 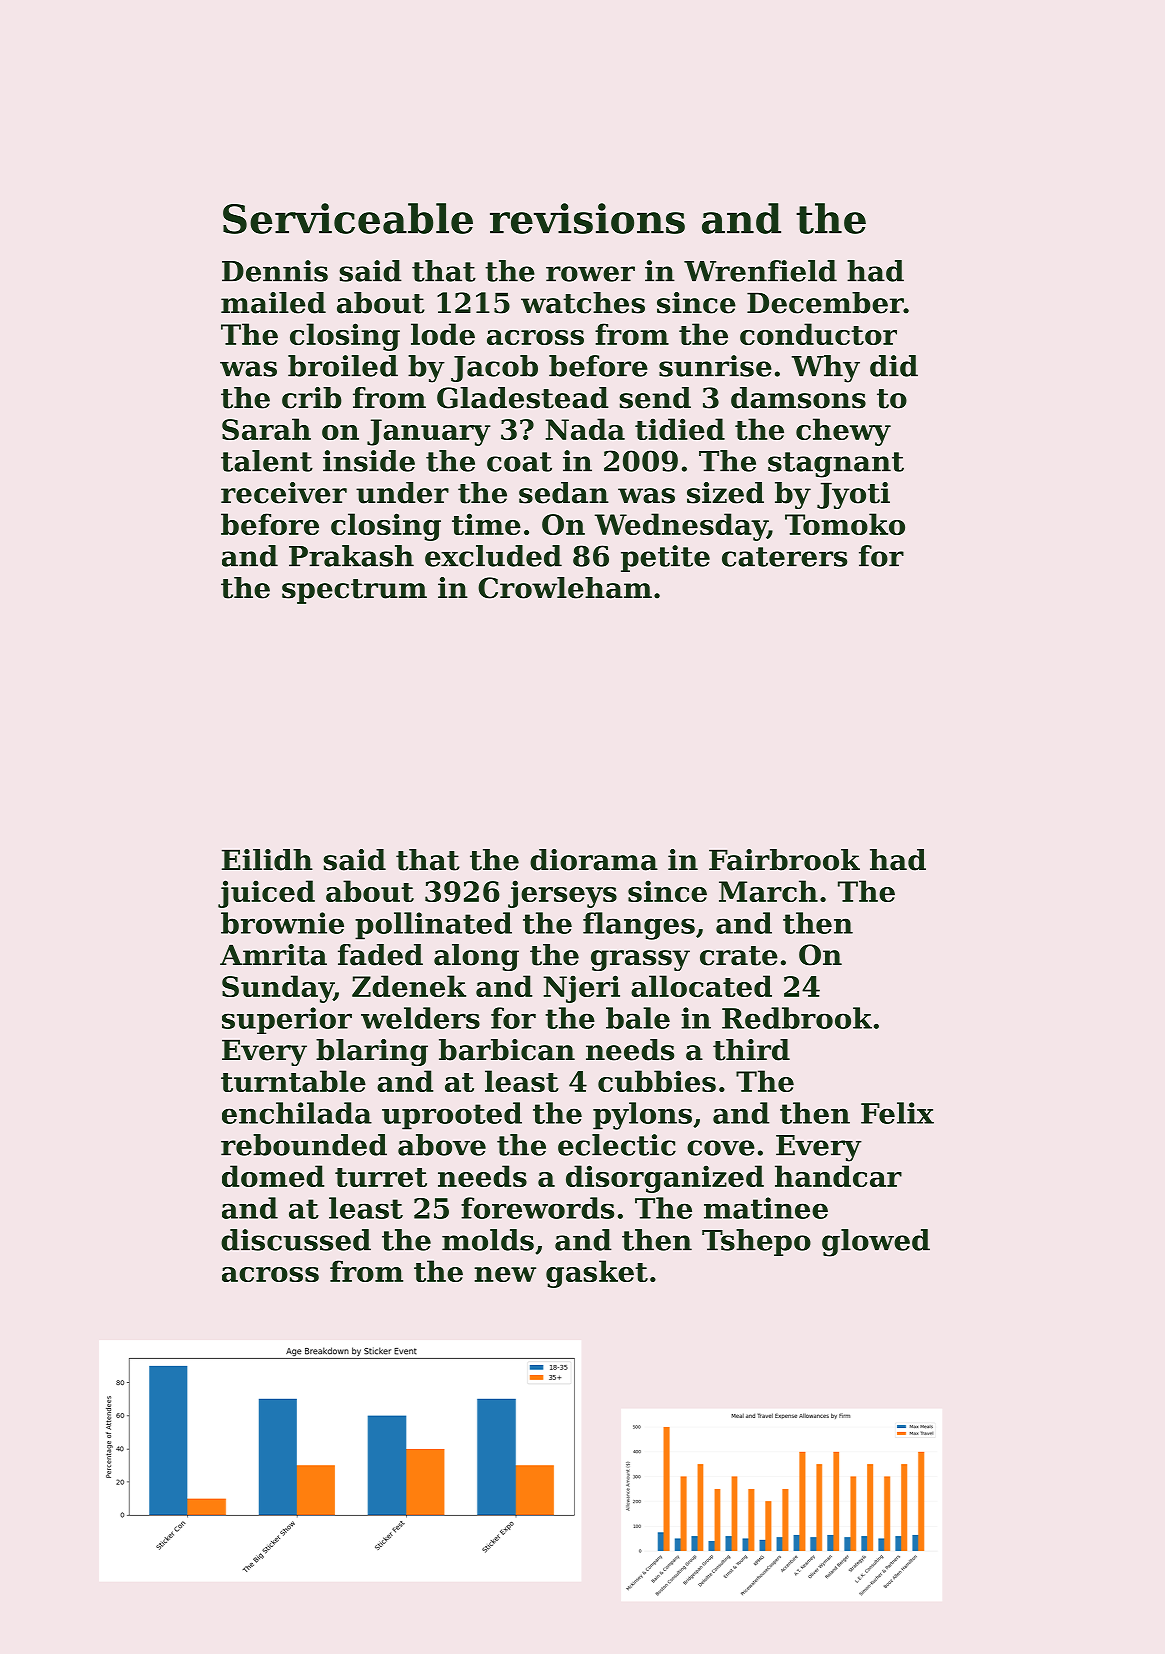 I want to click on glowed, so click(x=876, y=1243).
